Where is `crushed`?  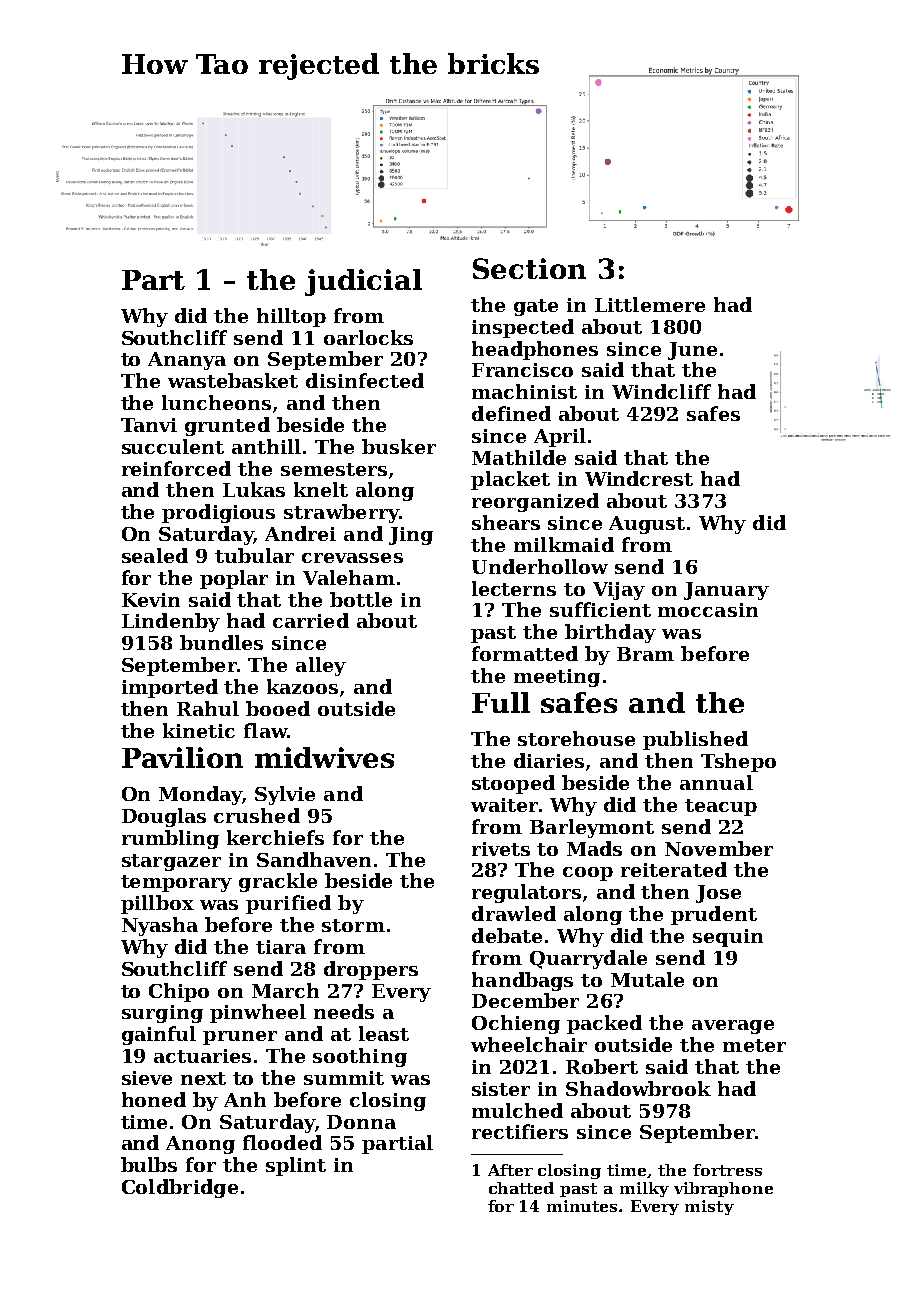 crushed is located at coordinates (257, 815).
